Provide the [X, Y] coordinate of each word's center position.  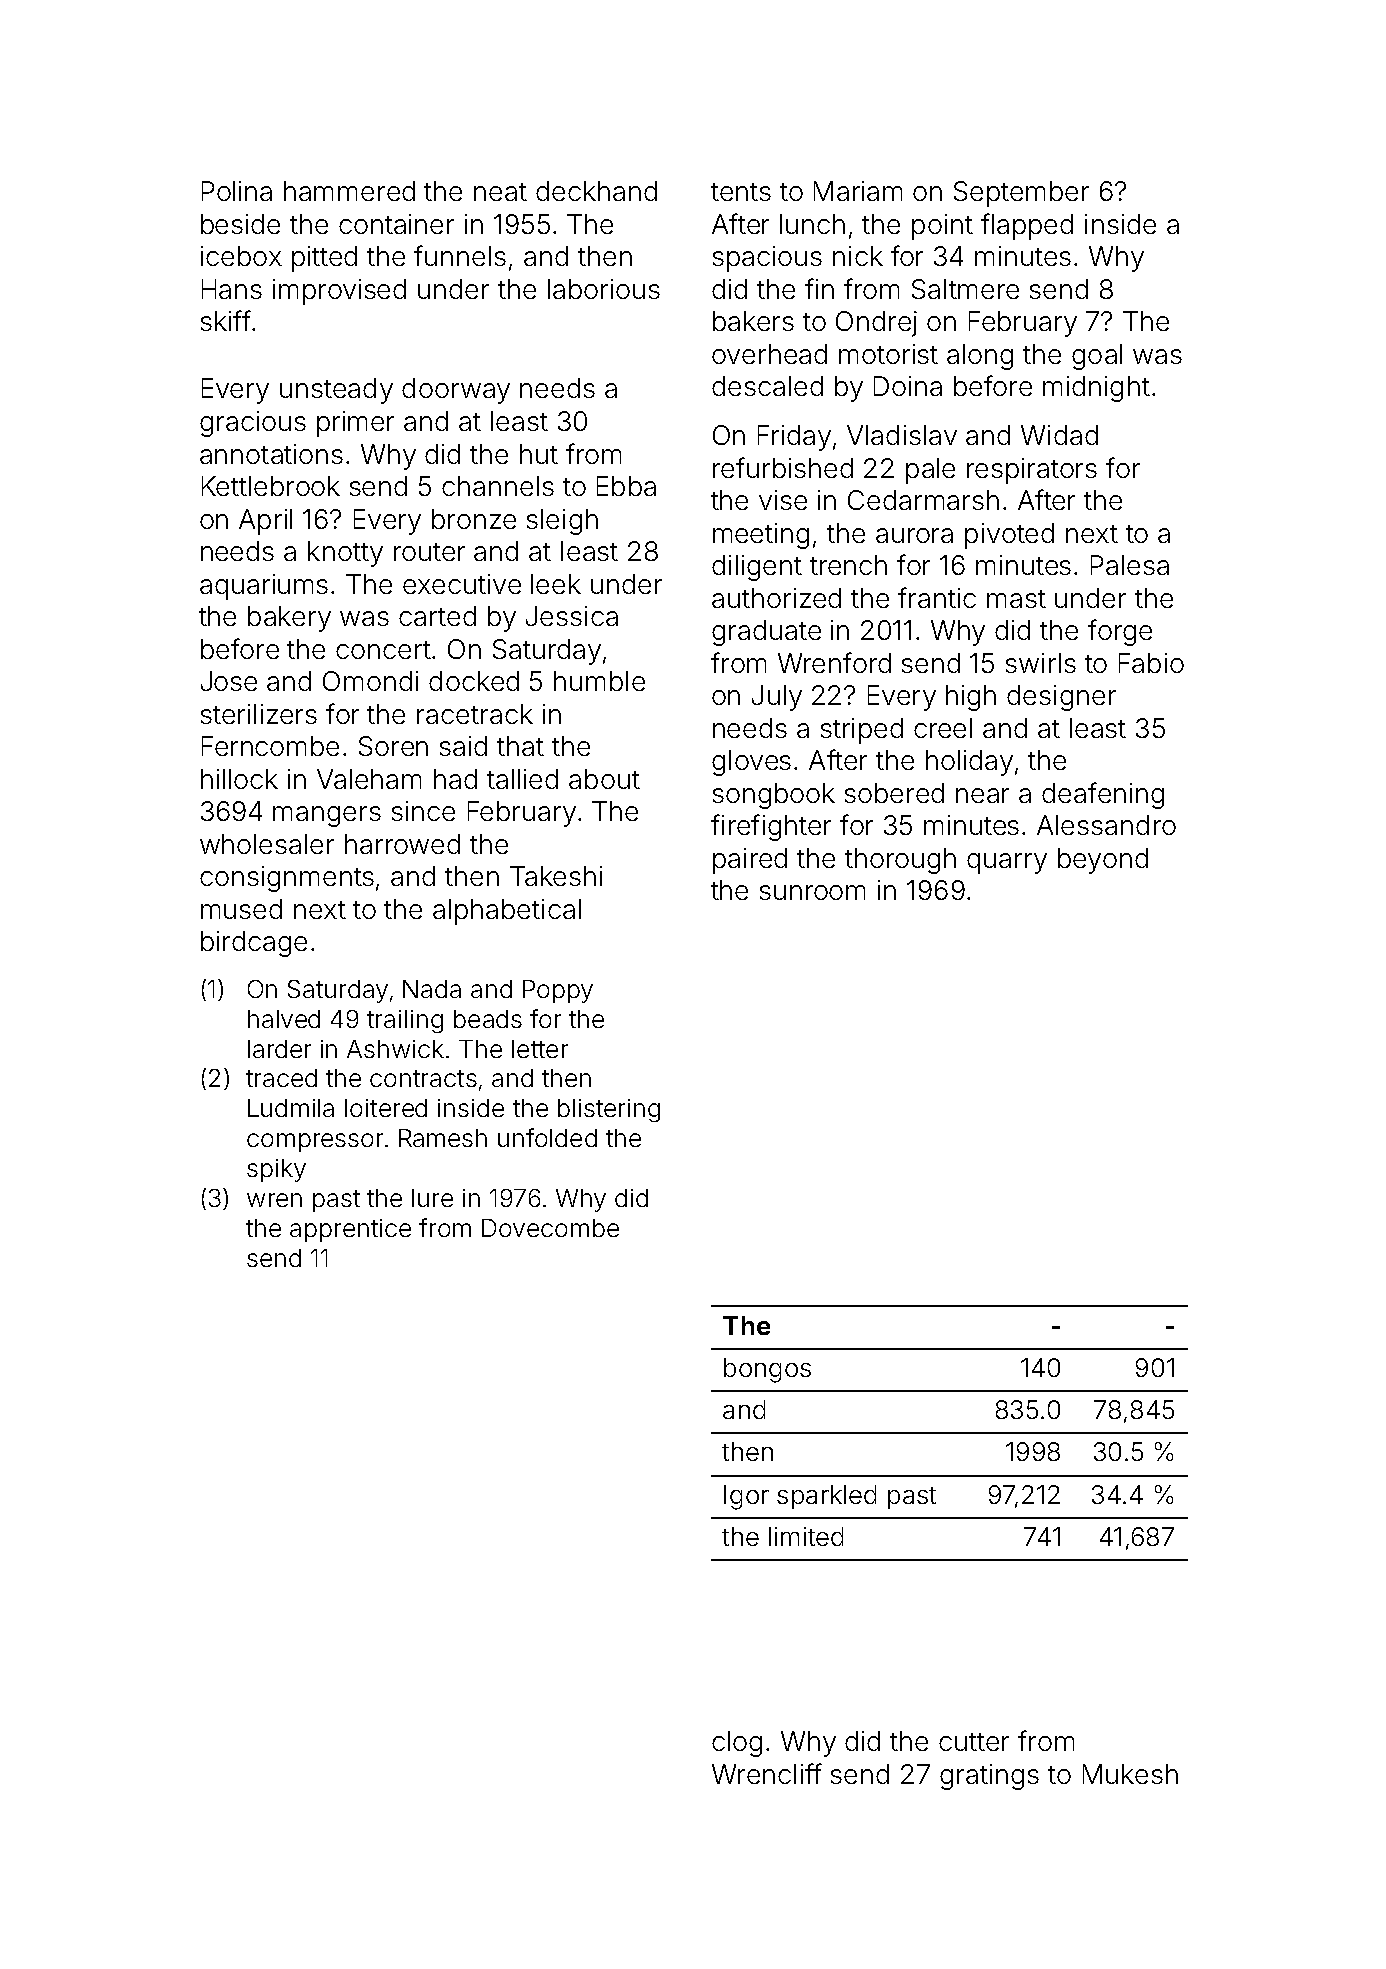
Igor [746, 1497]
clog [737, 1744]
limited [806, 1536]
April [265, 522]
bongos [767, 1370]
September [1021, 194]
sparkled [826, 1497]
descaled [767, 386]
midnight [1096, 389]
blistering [609, 1110]
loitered [386, 1108]
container [396, 224]
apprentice [350, 1230]
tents [741, 192]
